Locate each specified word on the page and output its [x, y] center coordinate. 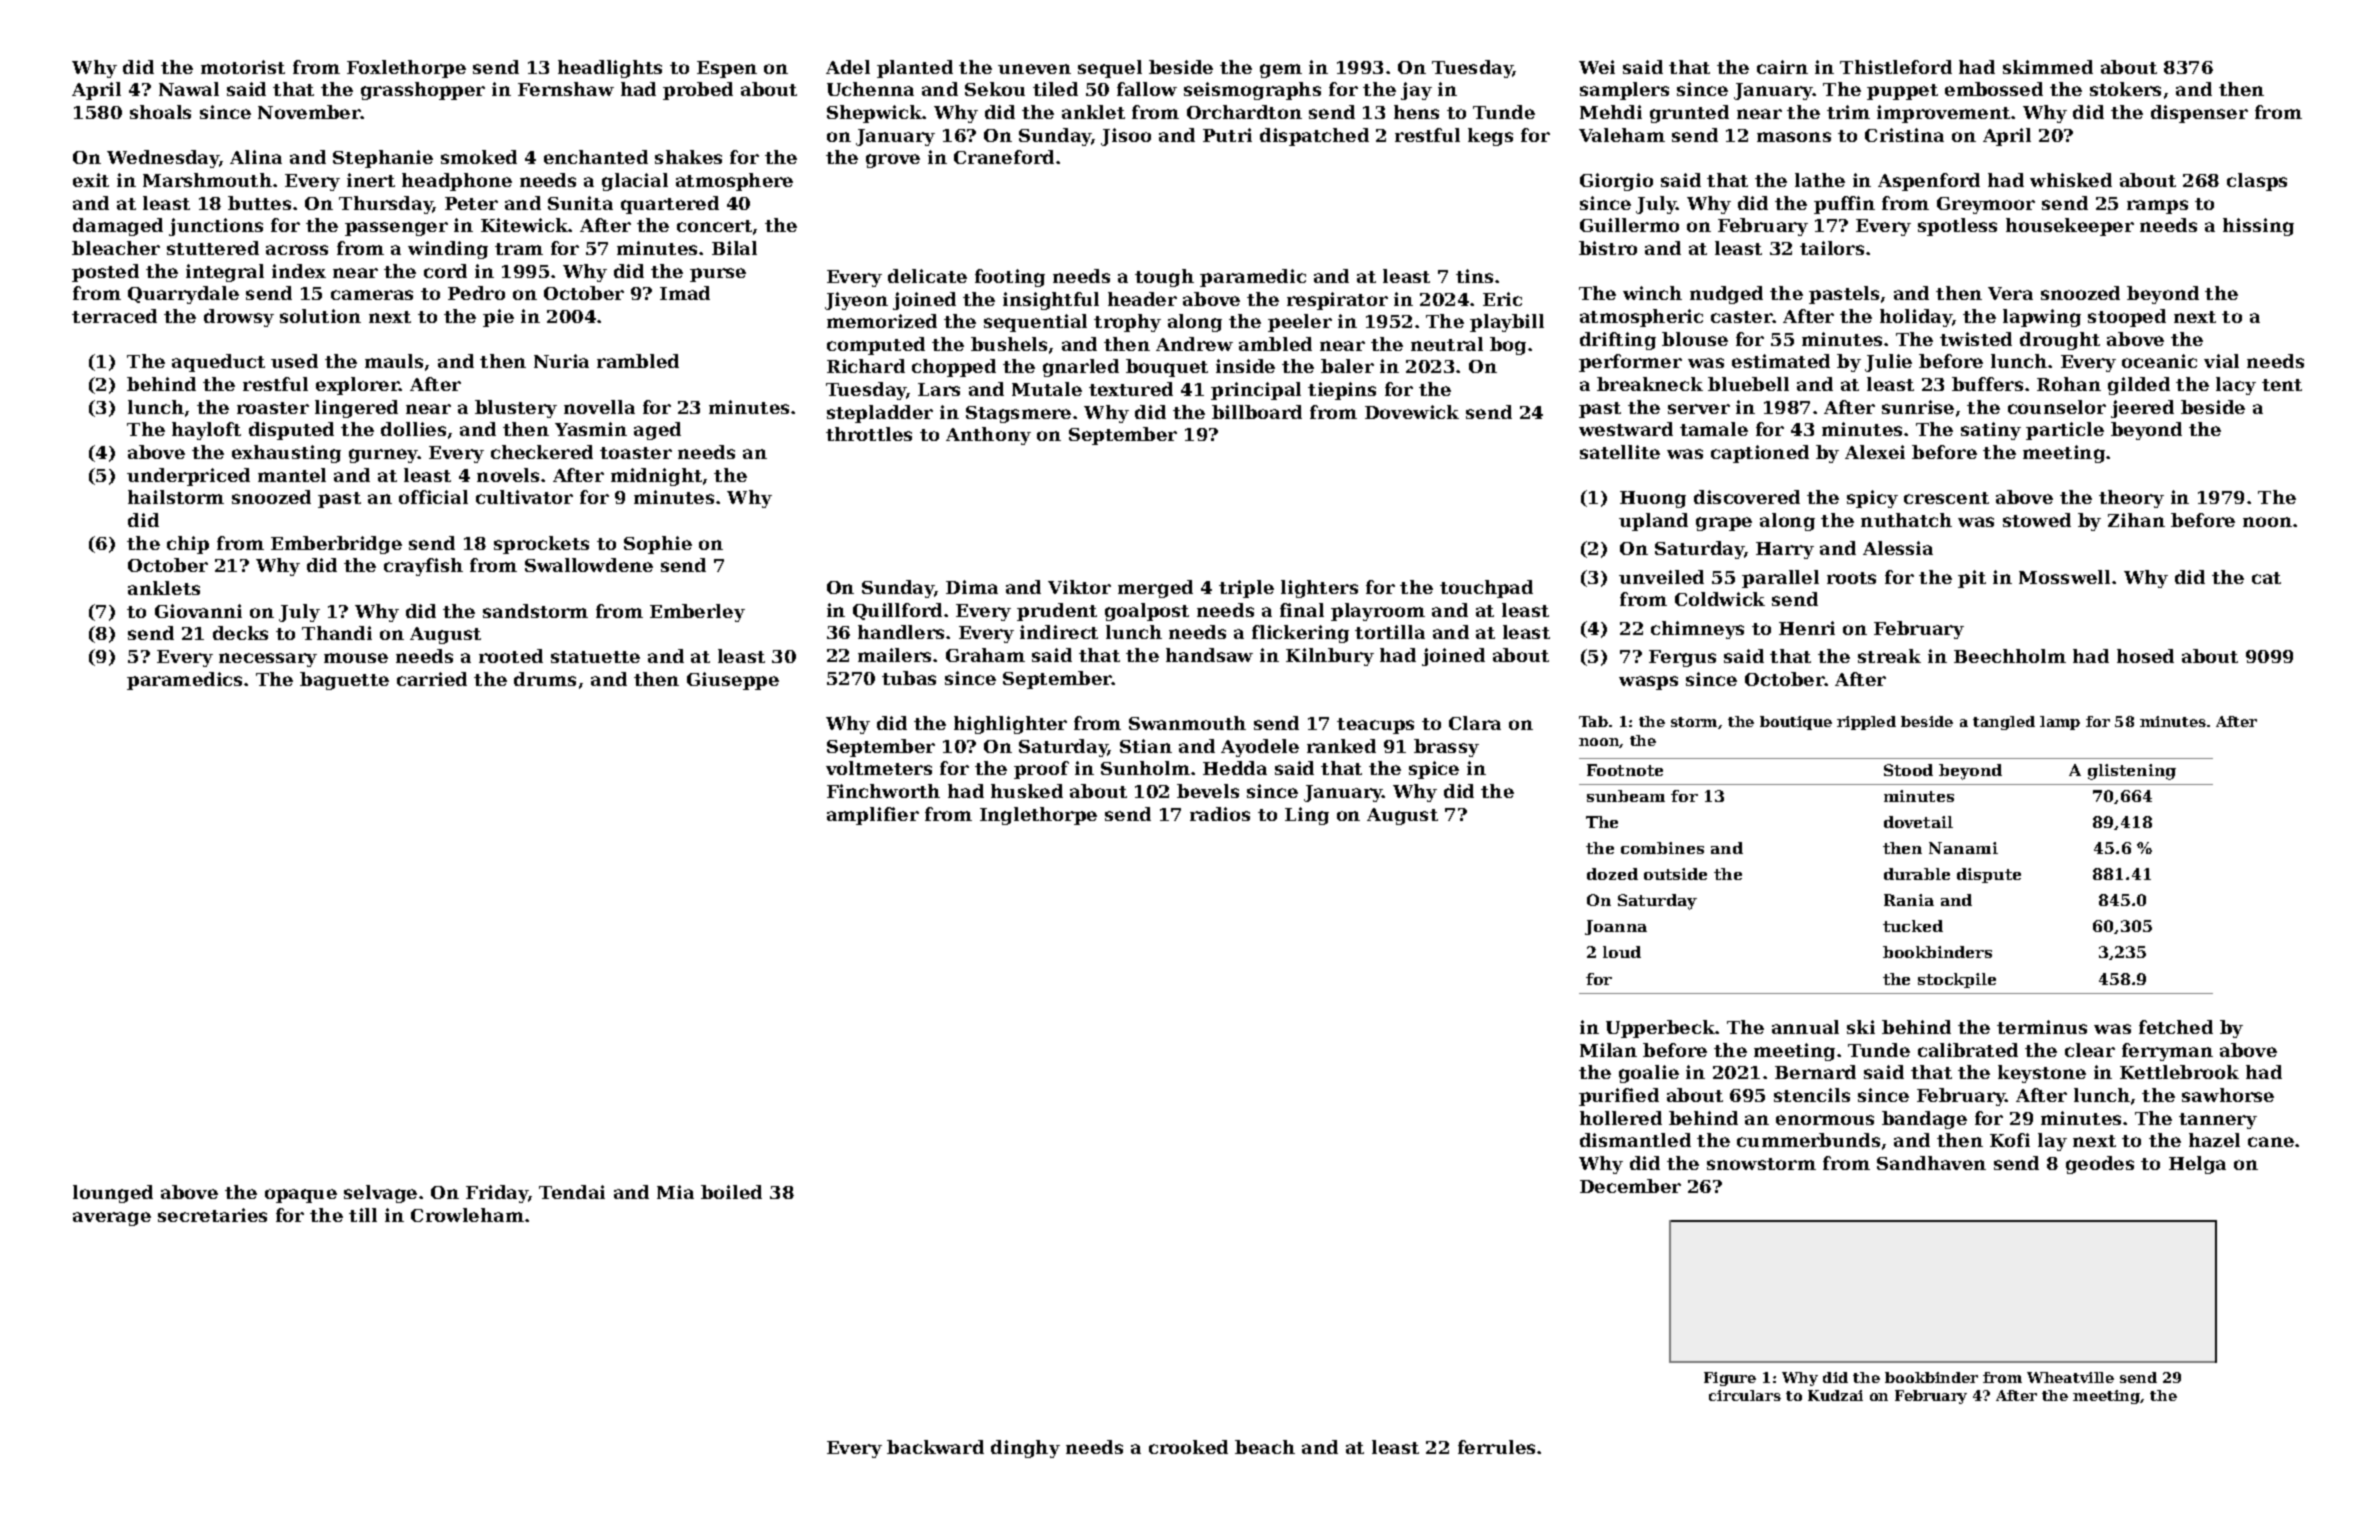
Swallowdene [589, 565]
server [1699, 409]
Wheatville [2070, 1377]
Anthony [988, 436]
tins [1474, 276]
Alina [256, 157]
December [1630, 1186]
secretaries [212, 1215]
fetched [2176, 1027]
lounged [113, 1194]
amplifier [873, 816]
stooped [2127, 318]
